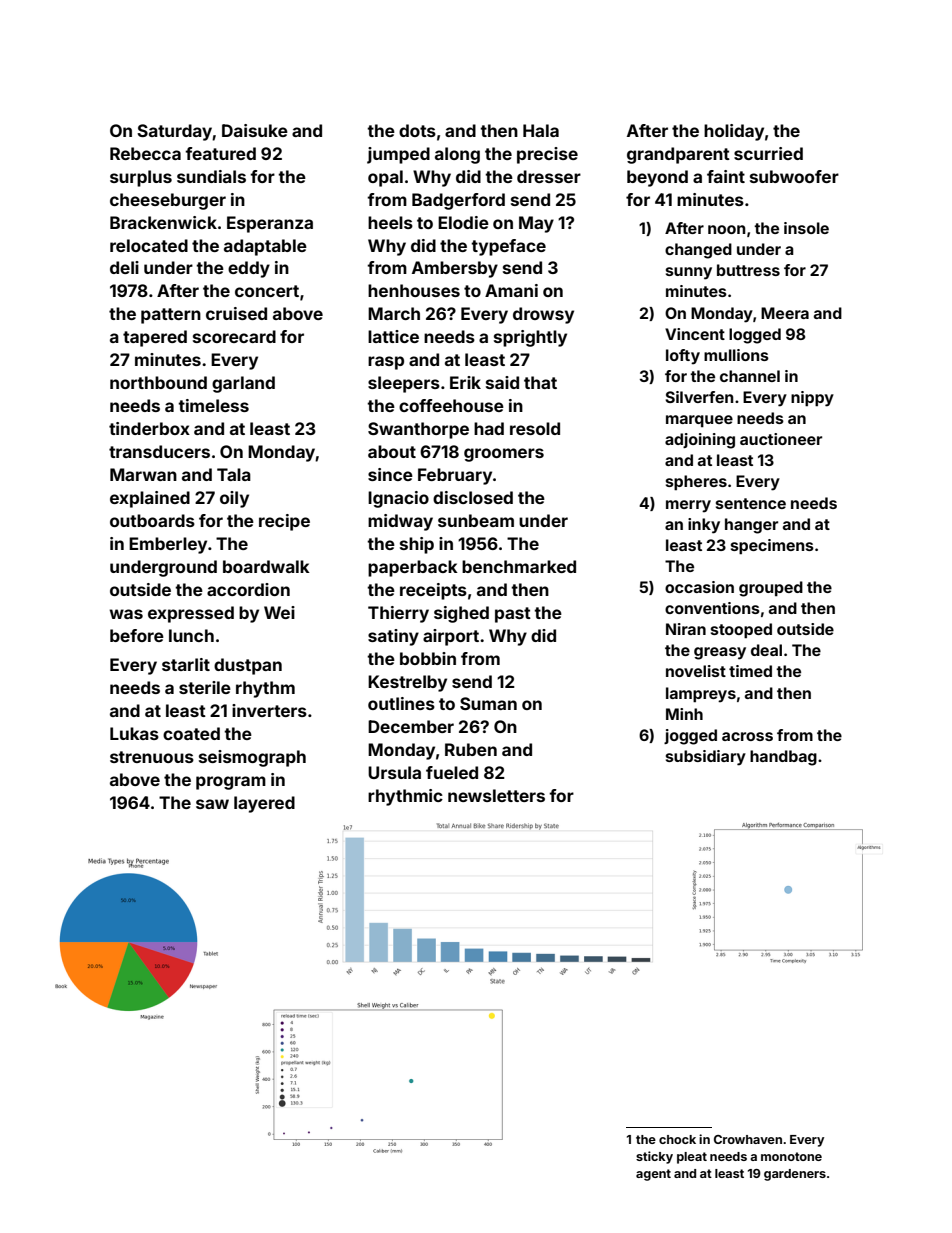 The image size is (952, 1233). What do you see at coordinates (191, 614) in the image?
I see `expressed` at bounding box center [191, 614].
